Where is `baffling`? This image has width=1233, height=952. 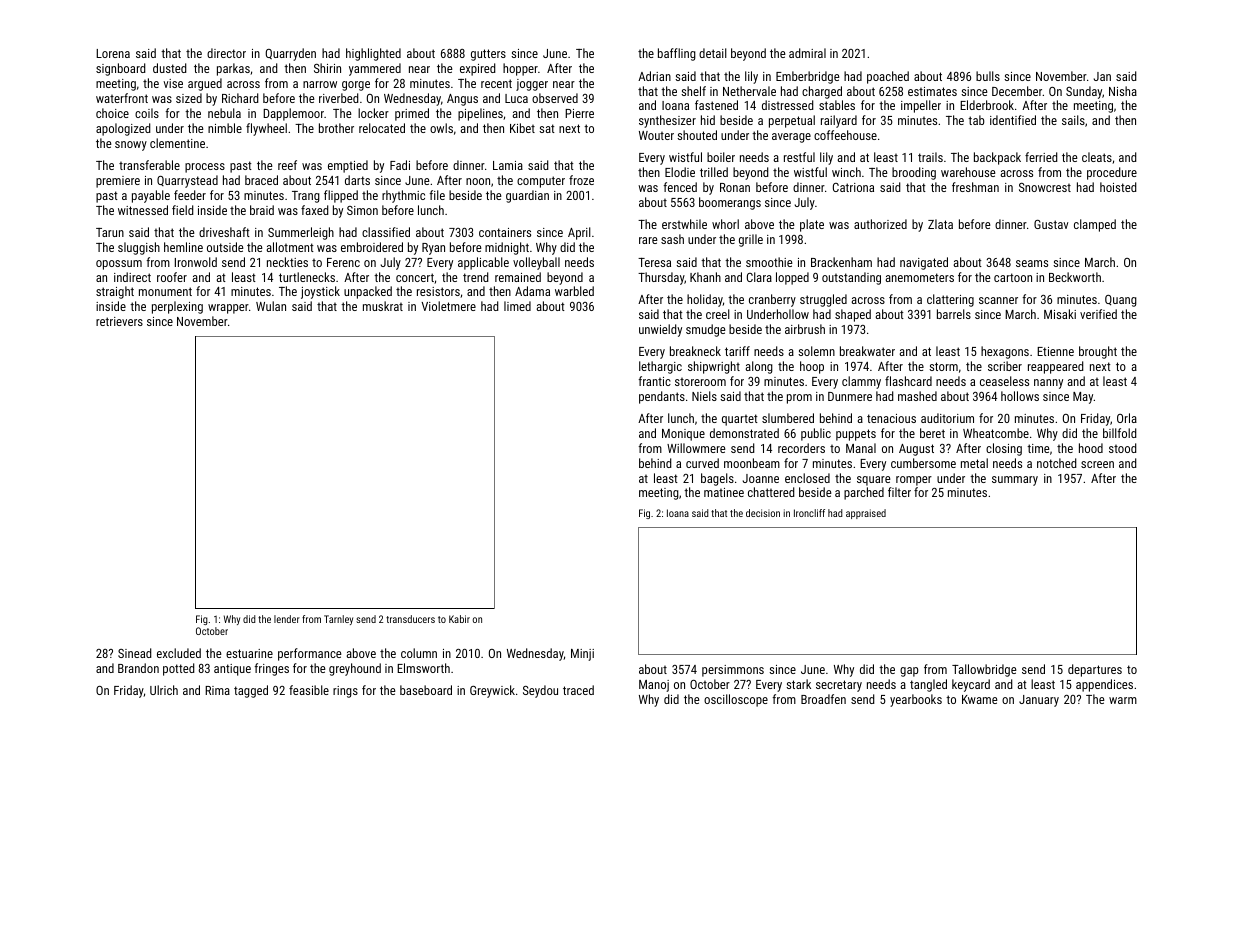
baffling is located at coordinates (677, 54).
